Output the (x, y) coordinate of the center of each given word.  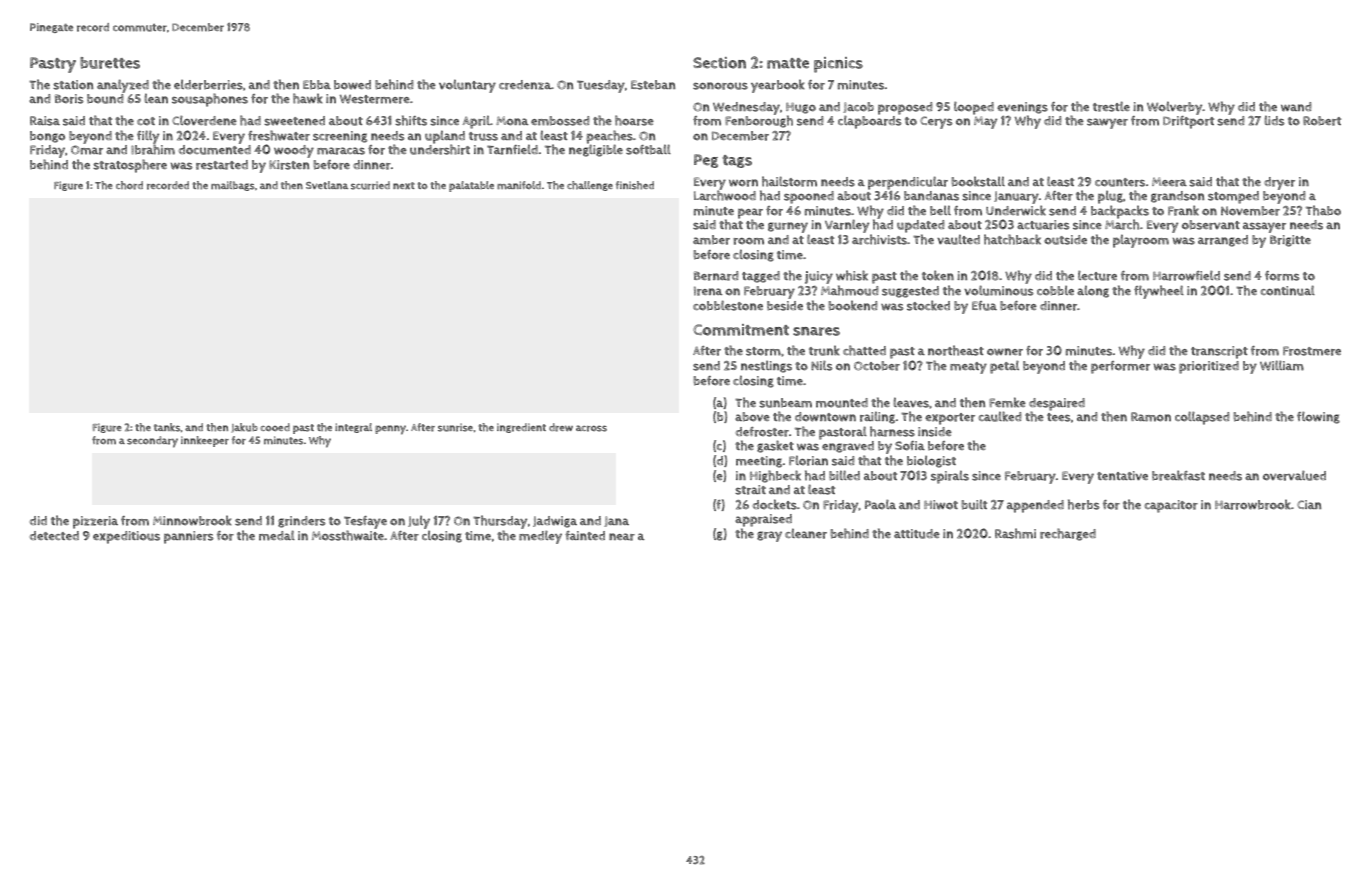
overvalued (1294, 475)
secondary (152, 442)
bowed (352, 85)
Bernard (716, 276)
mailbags (233, 186)
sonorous (720, 86)
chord (129, 185)
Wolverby (1175, 108)
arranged (1223, 241)
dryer (1279, 183)
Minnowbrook (192, 520)
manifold (519, 185)
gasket (775, 446)
